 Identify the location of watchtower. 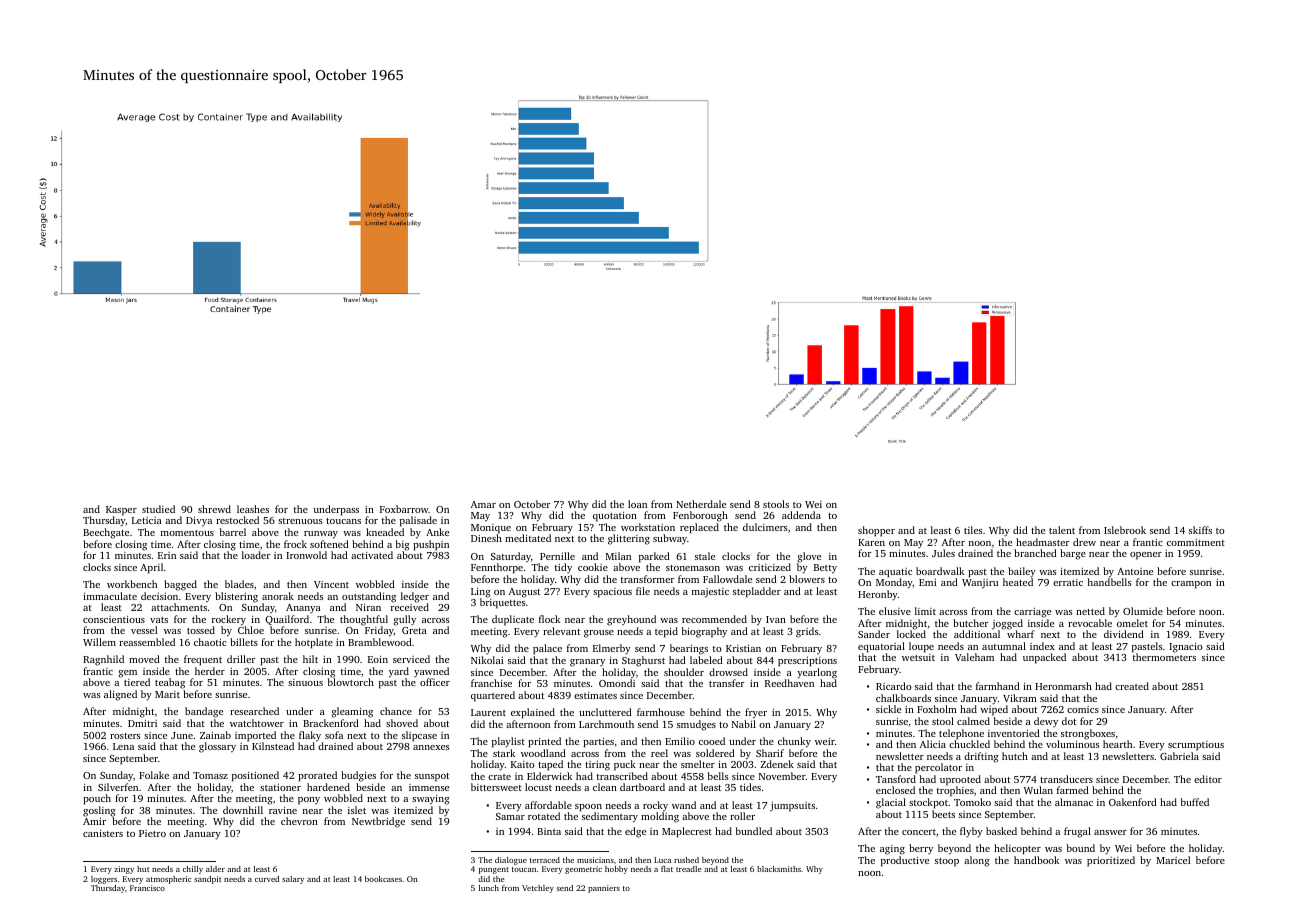
(257, 723).
